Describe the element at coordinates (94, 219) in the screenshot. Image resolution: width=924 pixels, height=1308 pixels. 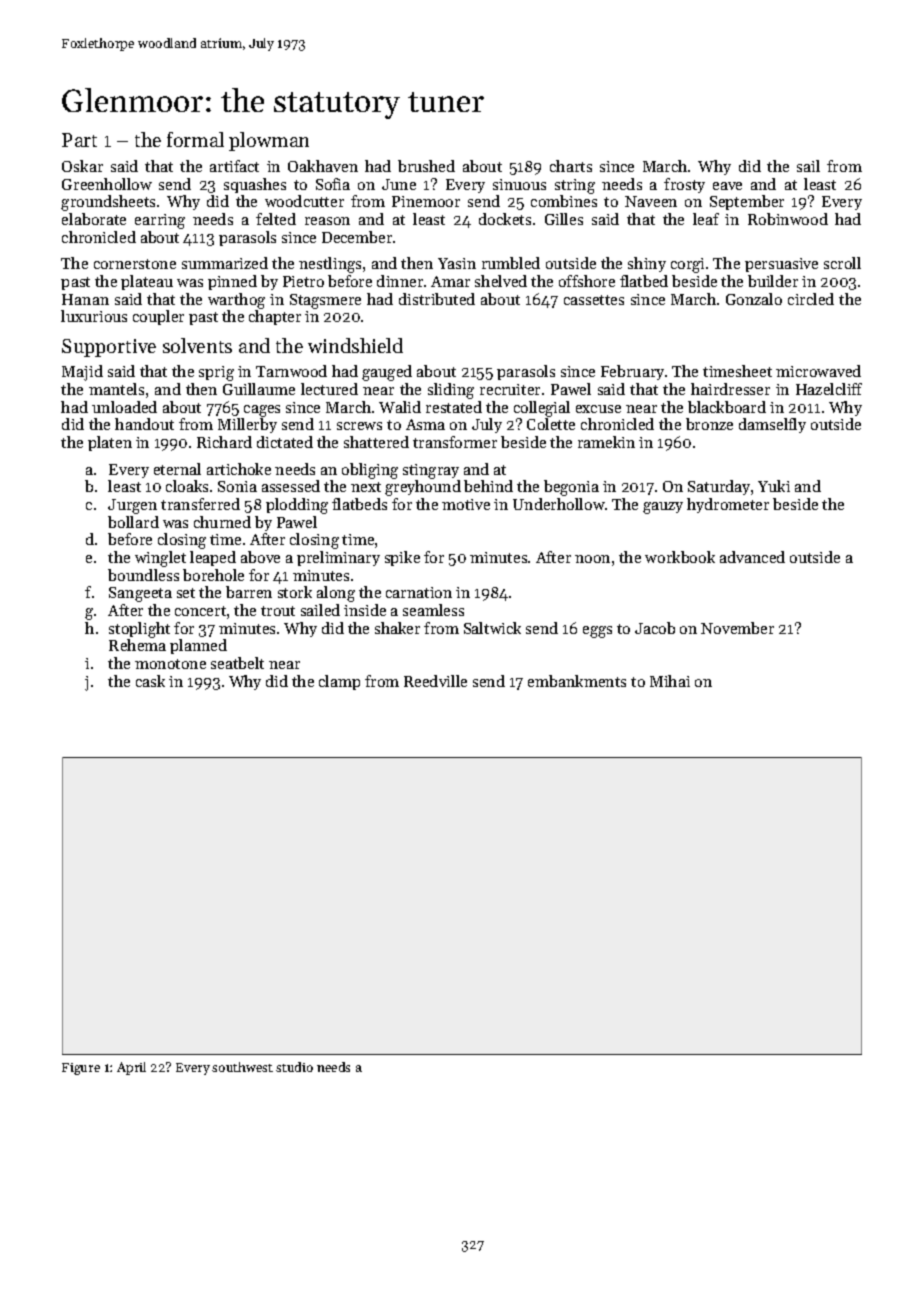
I see `elaborate` at that location.
